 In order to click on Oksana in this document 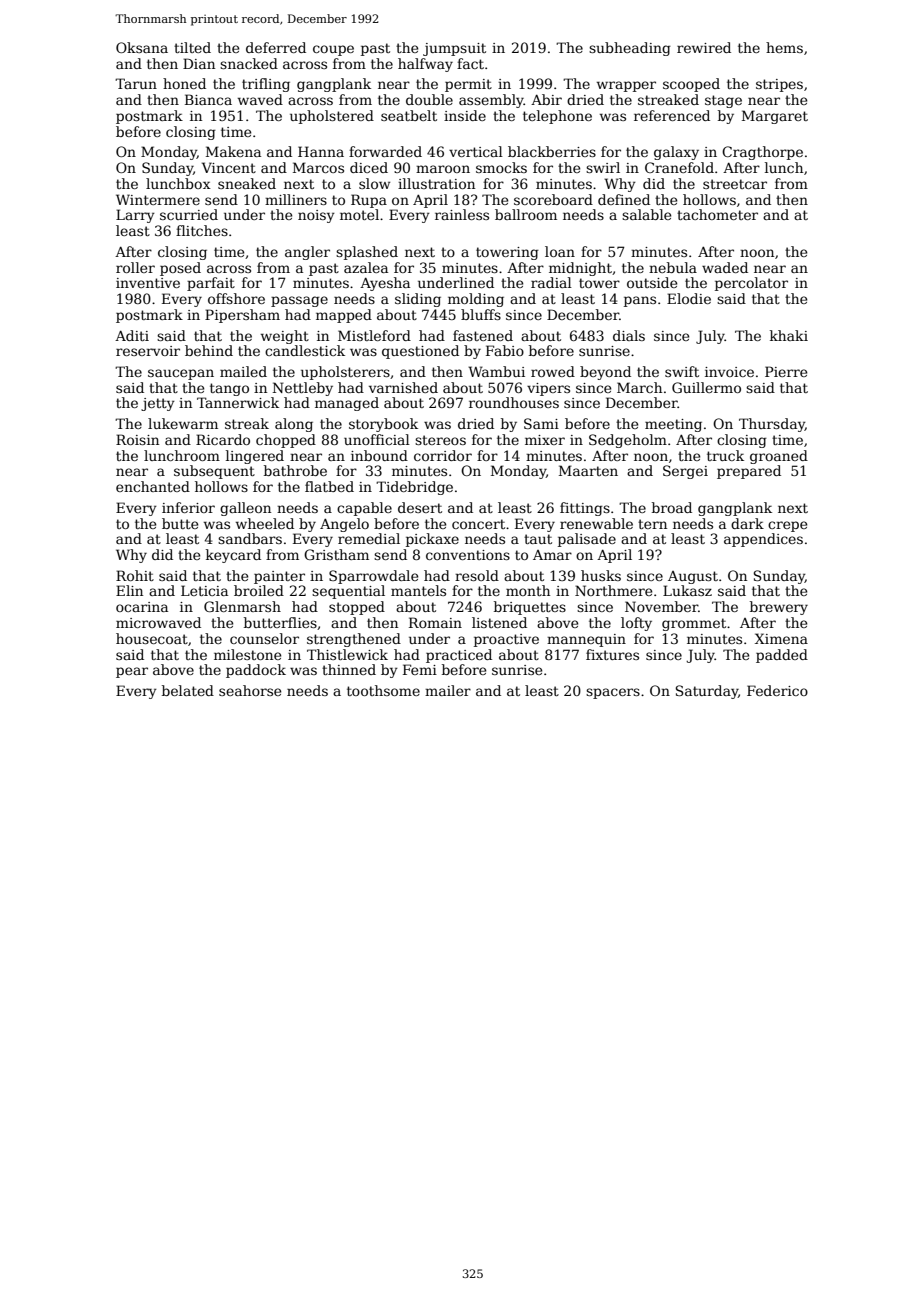, I will do `click(142, 47)`.
